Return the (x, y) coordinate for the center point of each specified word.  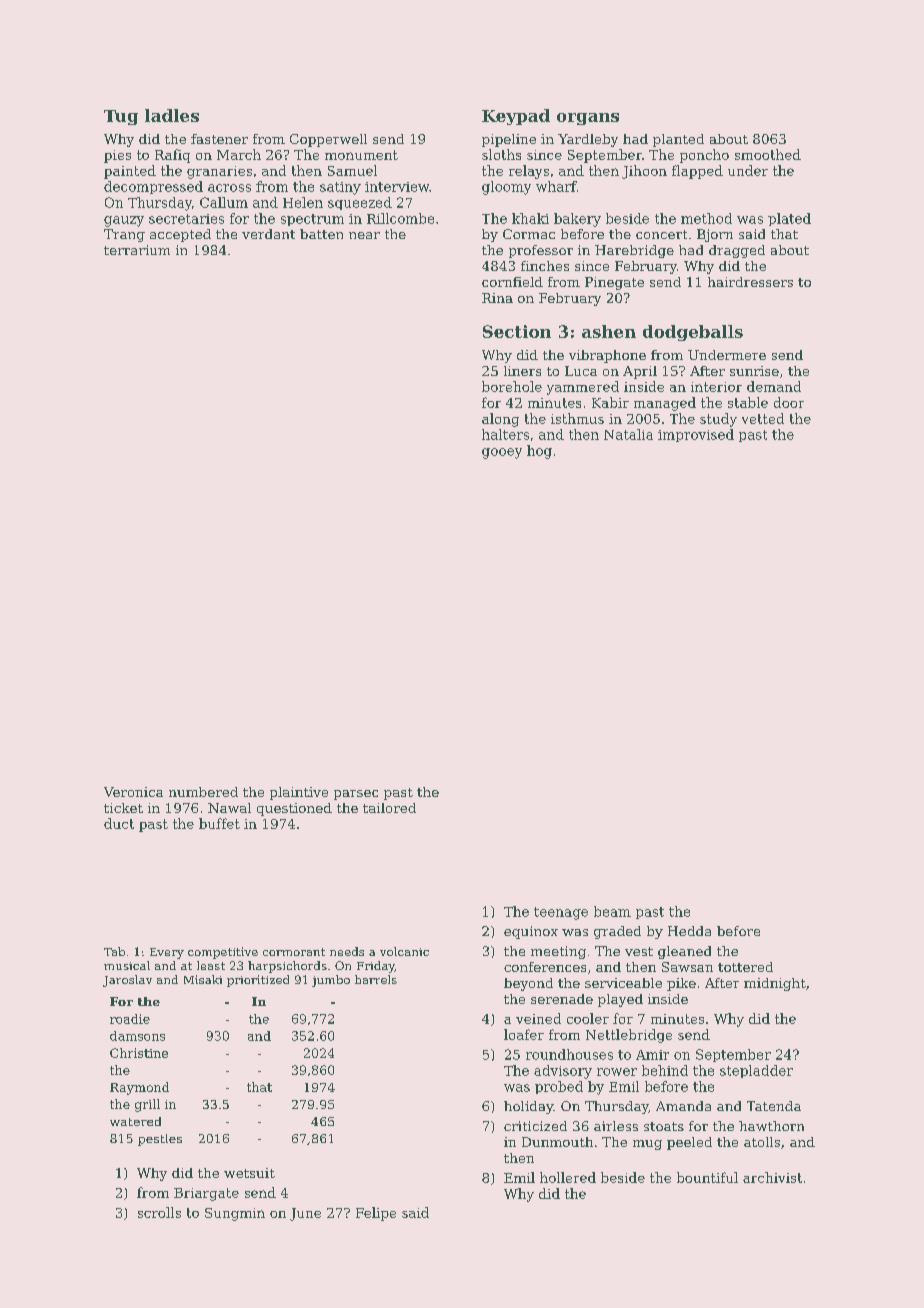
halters (505, 434)
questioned (294, 809)
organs (588, 119)
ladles (172, 115)
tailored (389, 808)
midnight (775, 984)
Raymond (139, 1088)
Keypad (516, 117)
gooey (502, 453)
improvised (696, 435)
